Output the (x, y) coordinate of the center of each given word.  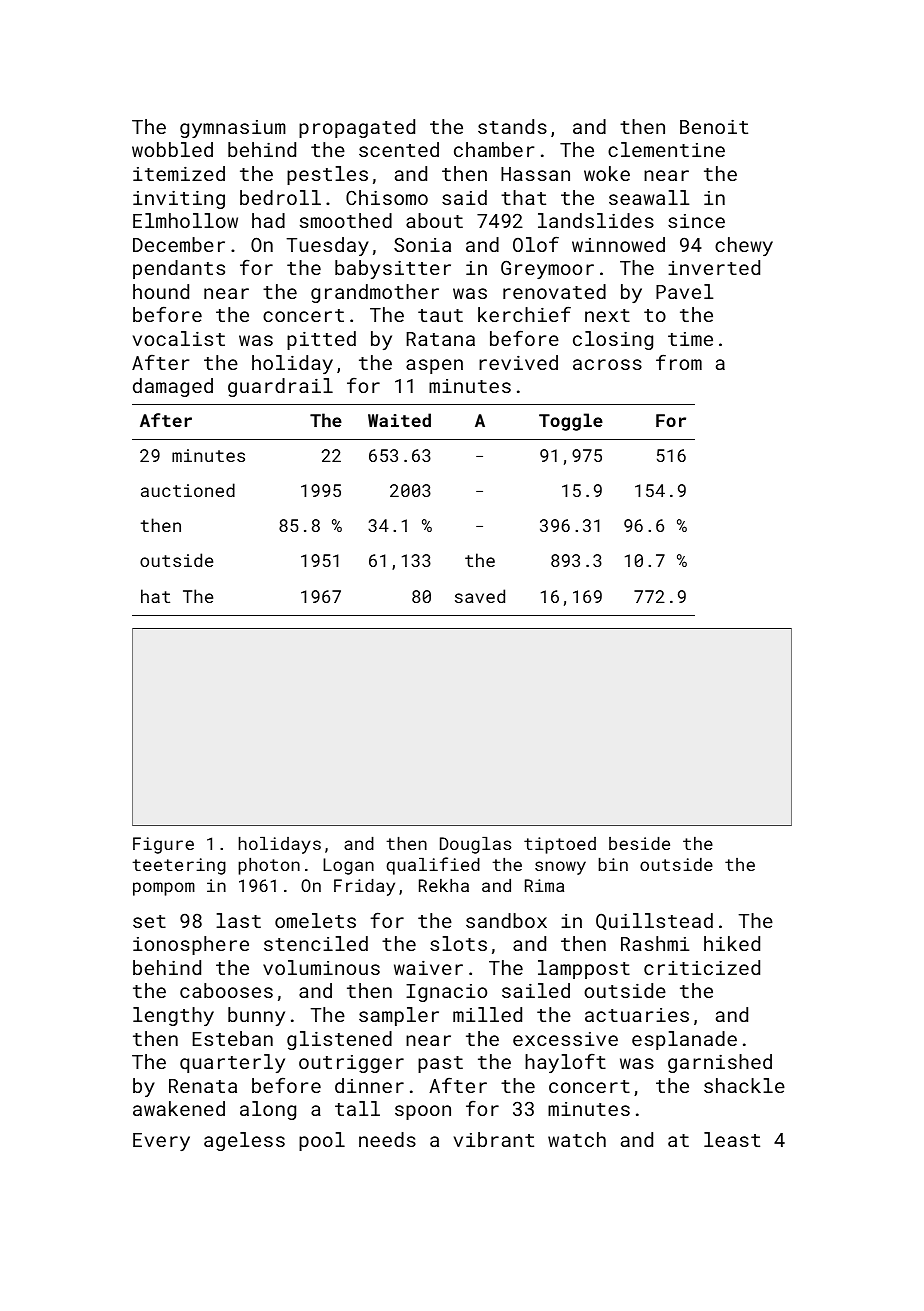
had (268, 220)
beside (639, 843)
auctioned (188, 490)
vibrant (494, 1139)
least (732, 1139)
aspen (434, 366)
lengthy (173, 1016)
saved (480, 596)
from (679, 362)
